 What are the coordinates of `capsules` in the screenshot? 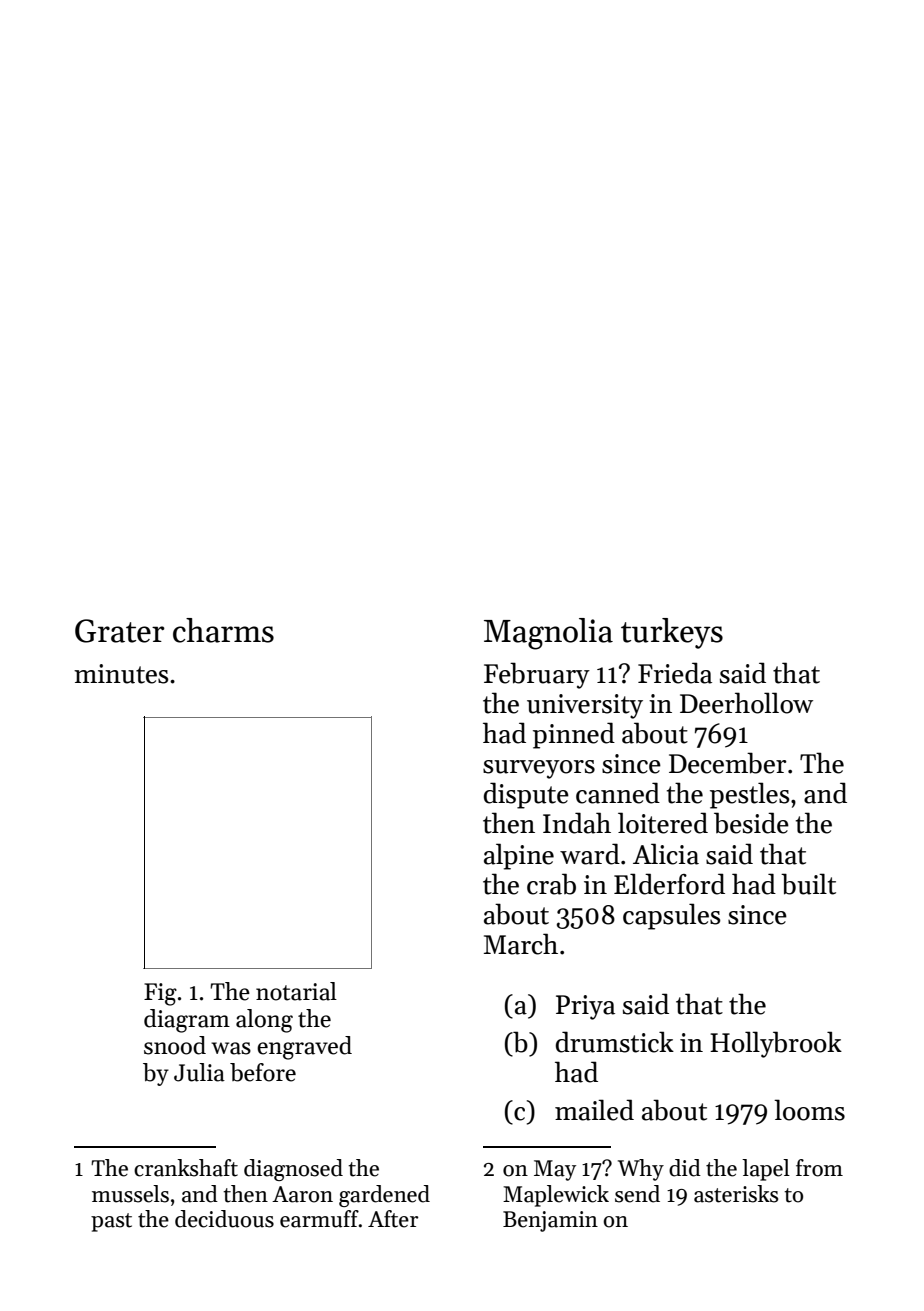 It's located at (671, 916).
